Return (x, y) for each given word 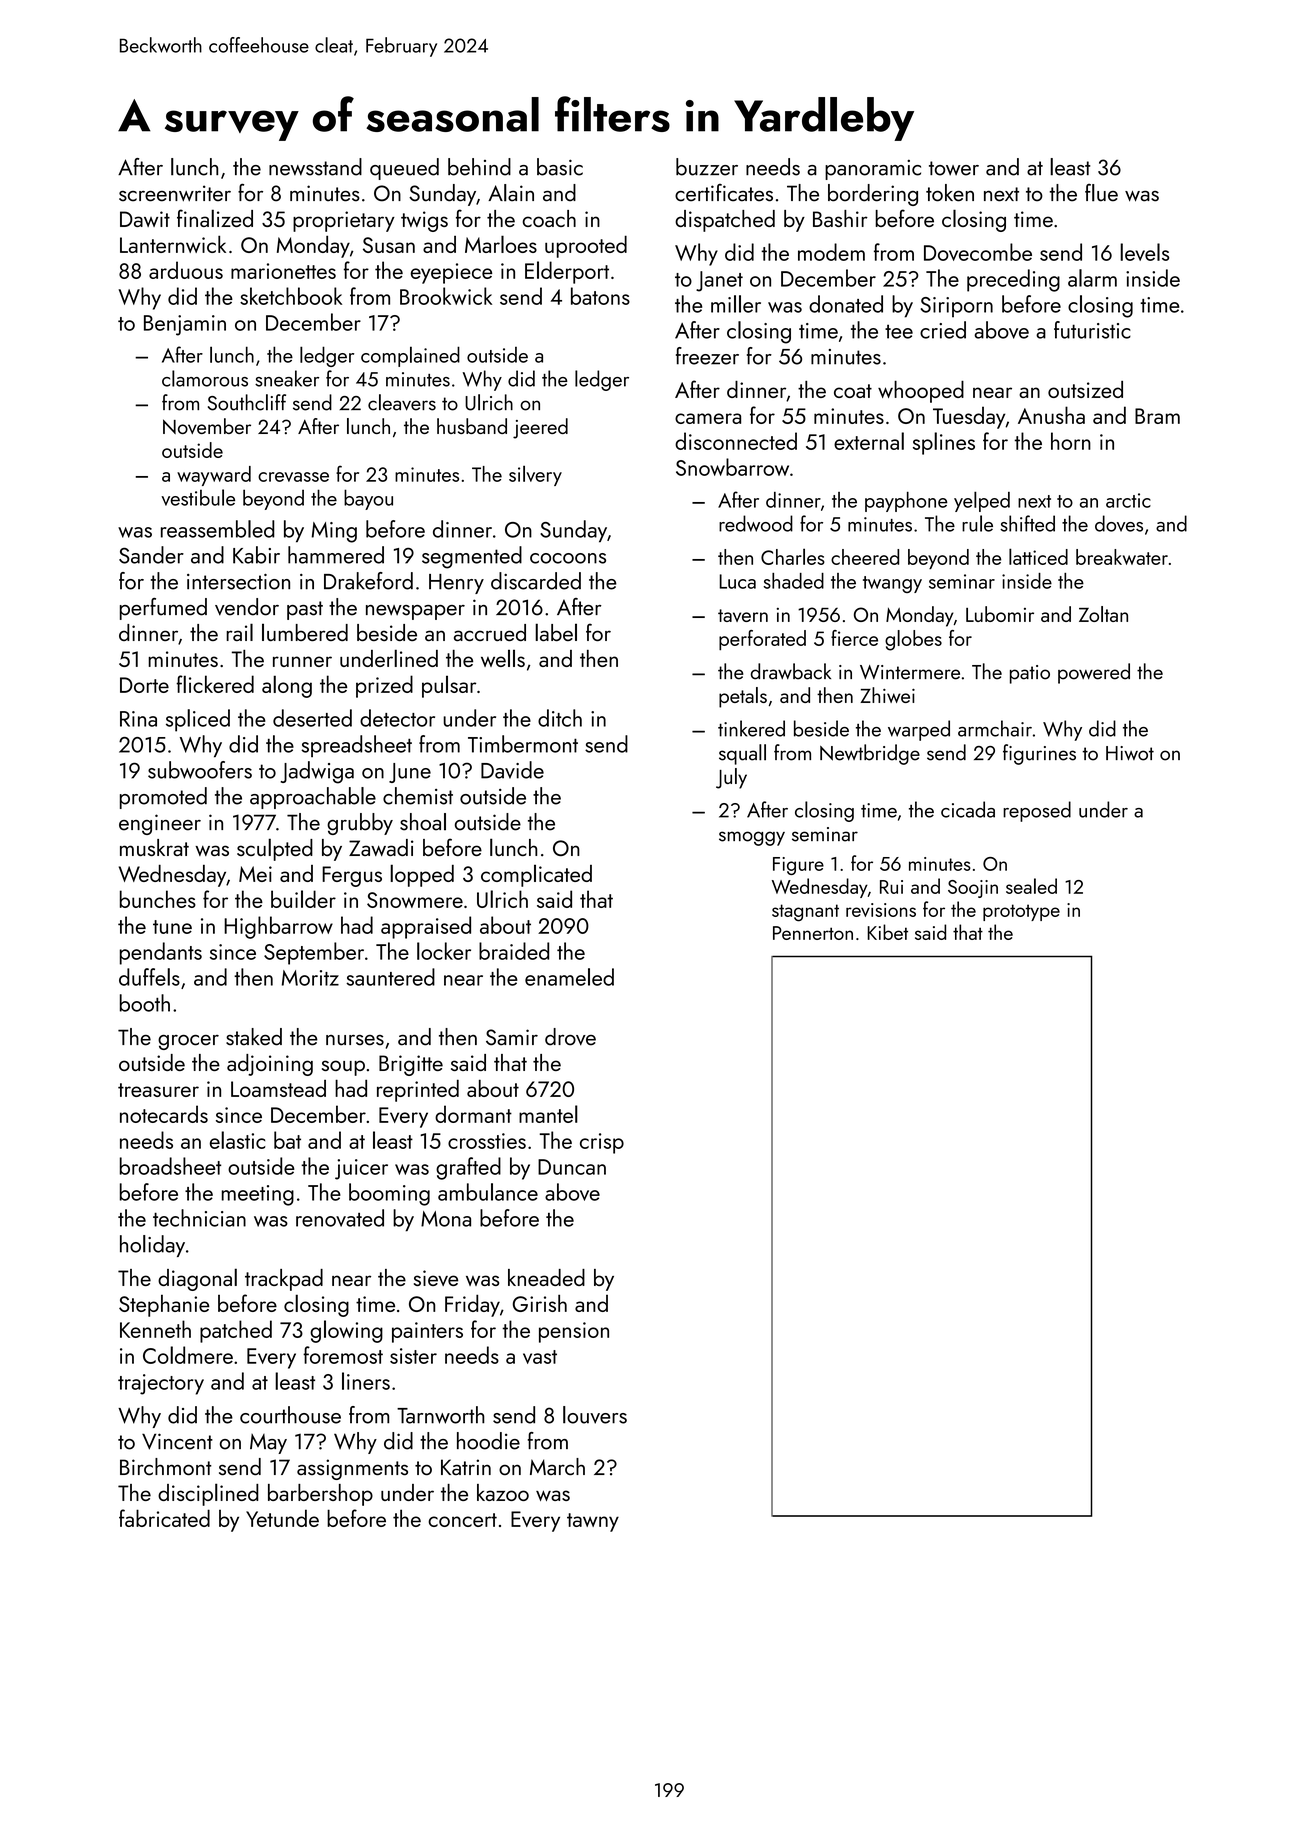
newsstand (315, 167)
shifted (1027, 523)
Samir (512, 1037)
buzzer (707, 167)
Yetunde (282, 1518)
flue (1101, 193)
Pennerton (813, 933)
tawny (593, 1522)
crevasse (293, 477)
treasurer (158, 1090)
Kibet (887, 932)
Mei (255, 874)
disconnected (736, 441)
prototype (1021, 912)
